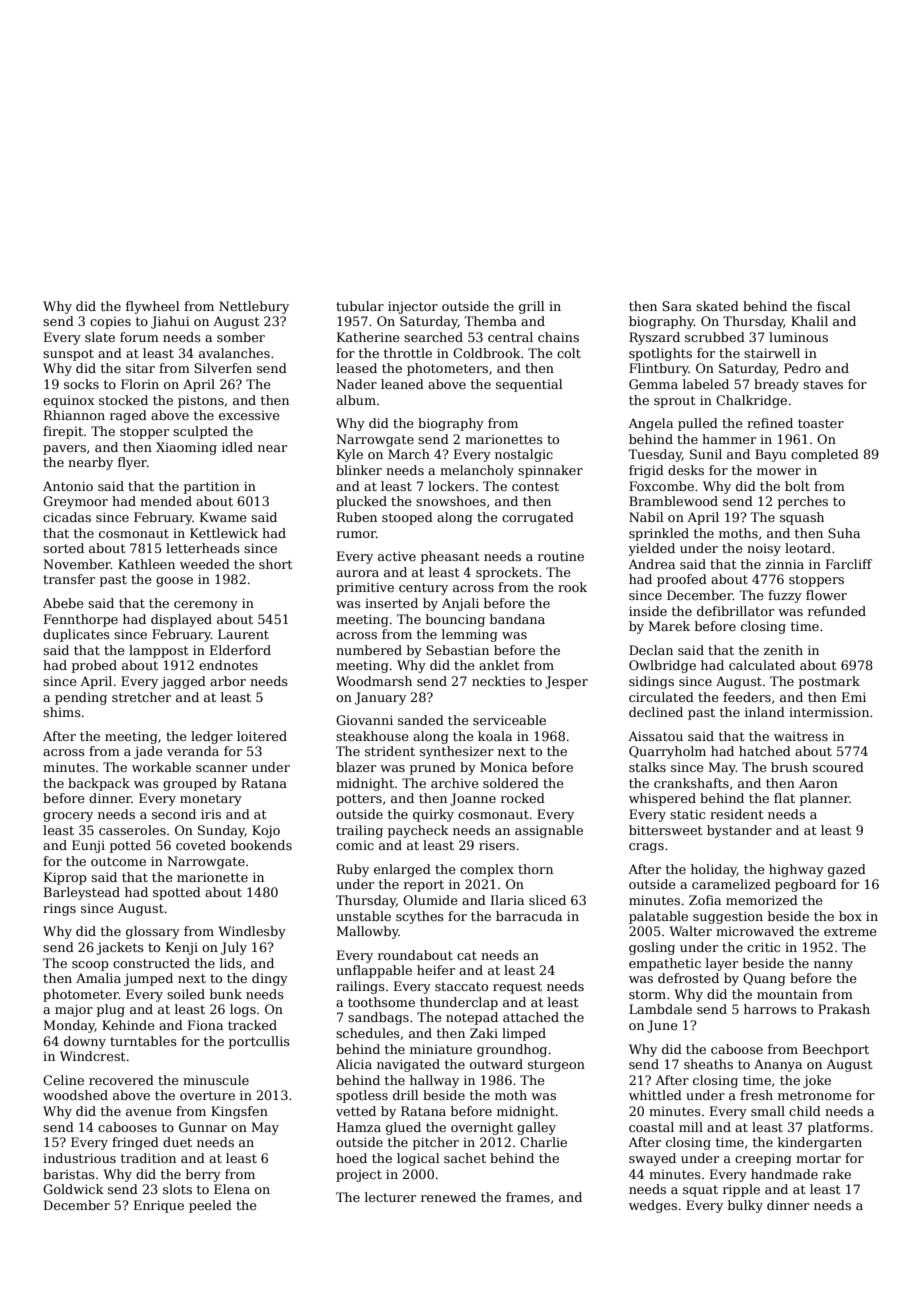 This screenshot has height=1308, width=924. Describe the element at coordinates (517, 619) in the screenshot. I see `bandana` at that location.
